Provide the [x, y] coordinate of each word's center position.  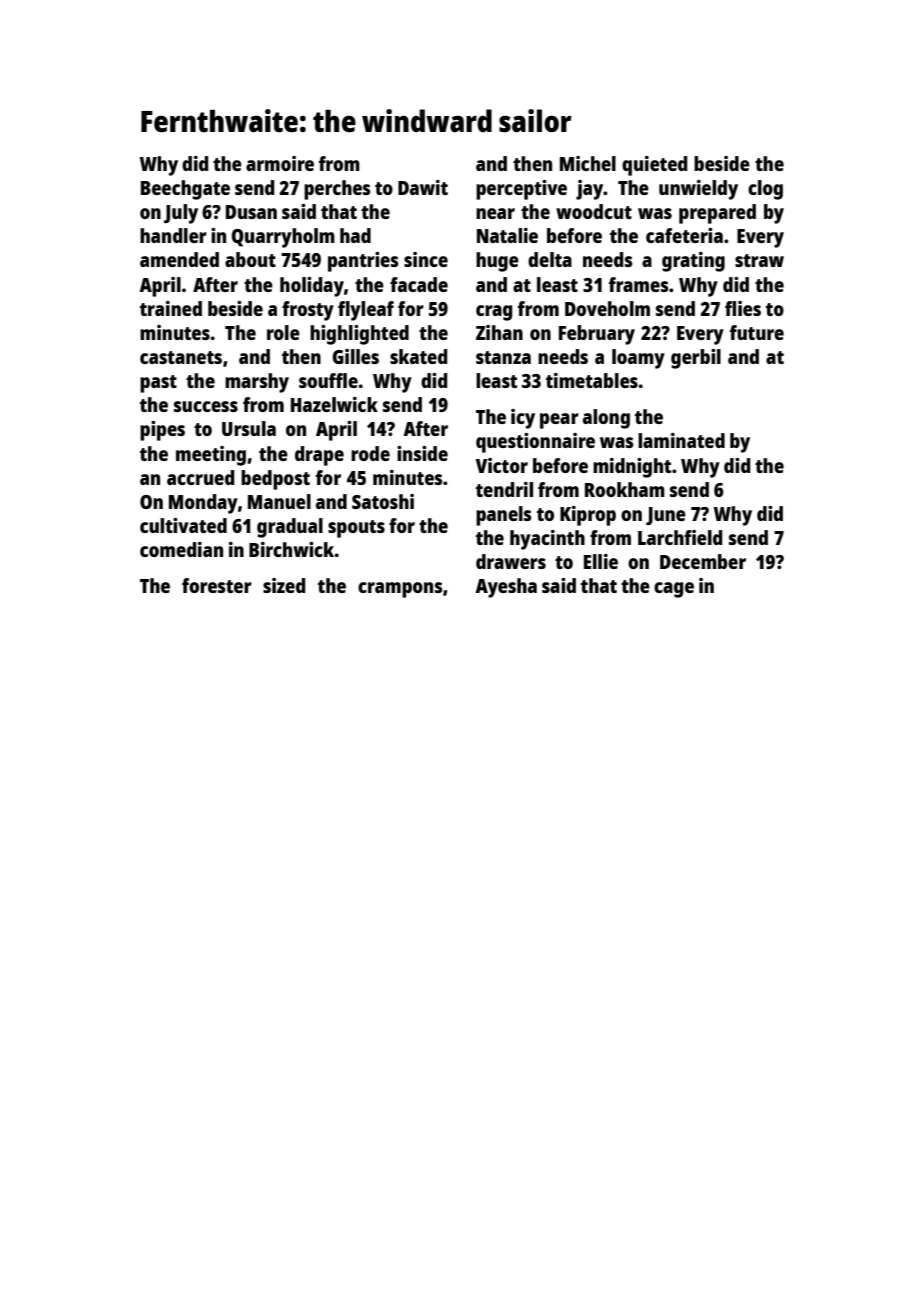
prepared [717, 214]
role [283, 332]
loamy [638, 359]
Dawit [423, 187]
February [597, 335]
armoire [280, 163]
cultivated [183, 525]
